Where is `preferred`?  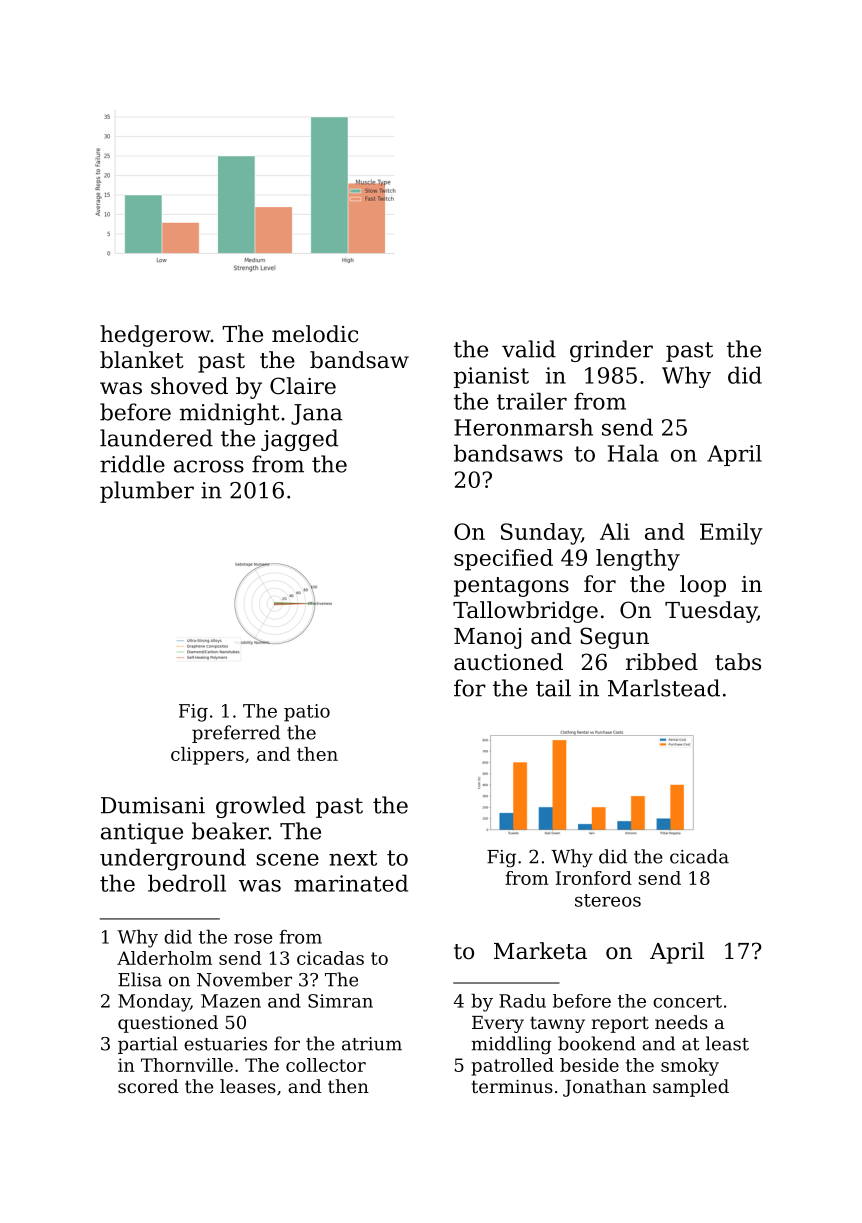
preferred is located at coordinates (236, 734).
